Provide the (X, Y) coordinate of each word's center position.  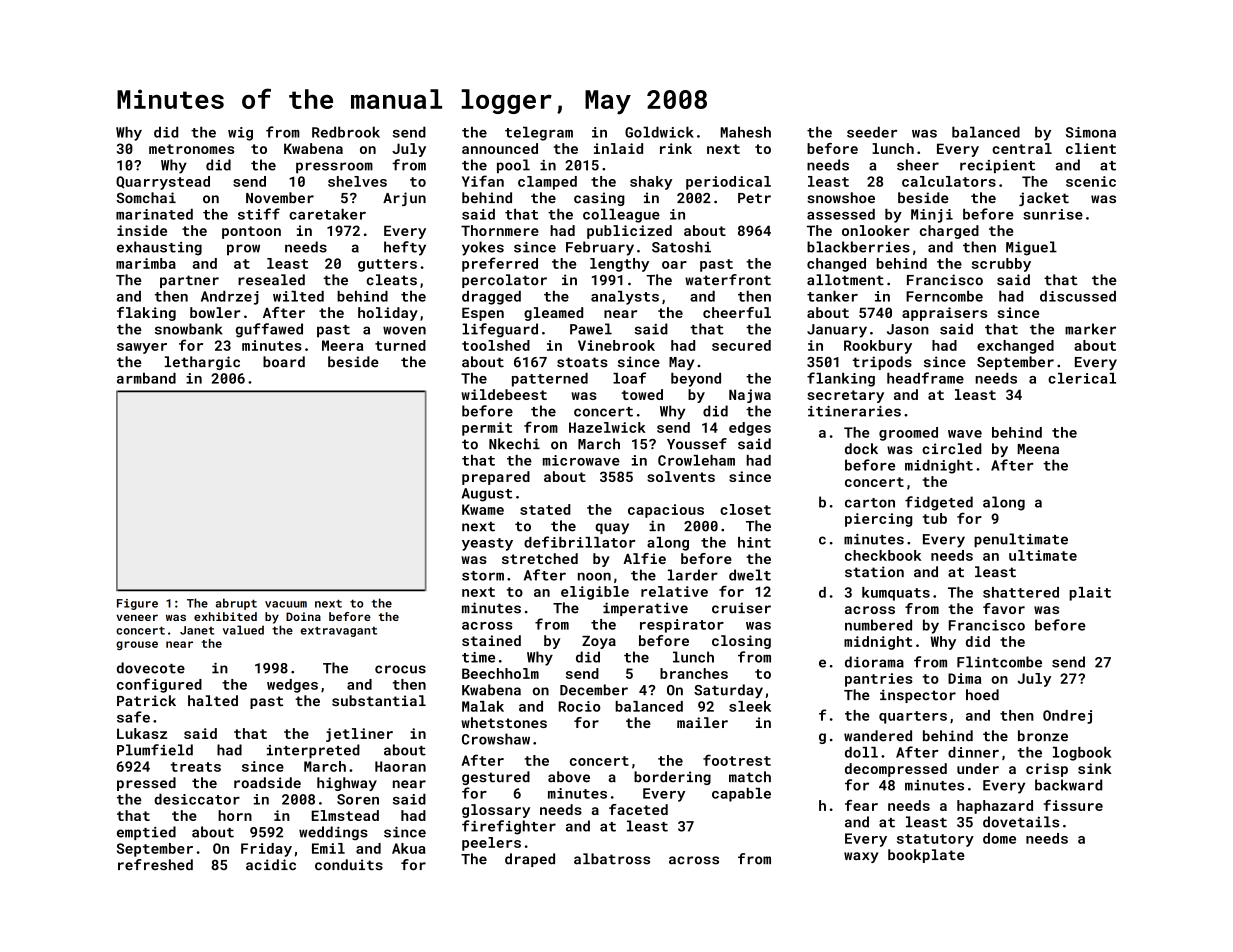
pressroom (334, 167)
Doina (303, 616)
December (594, 690)
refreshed (155, 865)
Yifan (483, 181)
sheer (918, 165)
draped (530, 860)
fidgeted (939, 503)
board (284, 362)
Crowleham (696, 460)
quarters (913, 717)
